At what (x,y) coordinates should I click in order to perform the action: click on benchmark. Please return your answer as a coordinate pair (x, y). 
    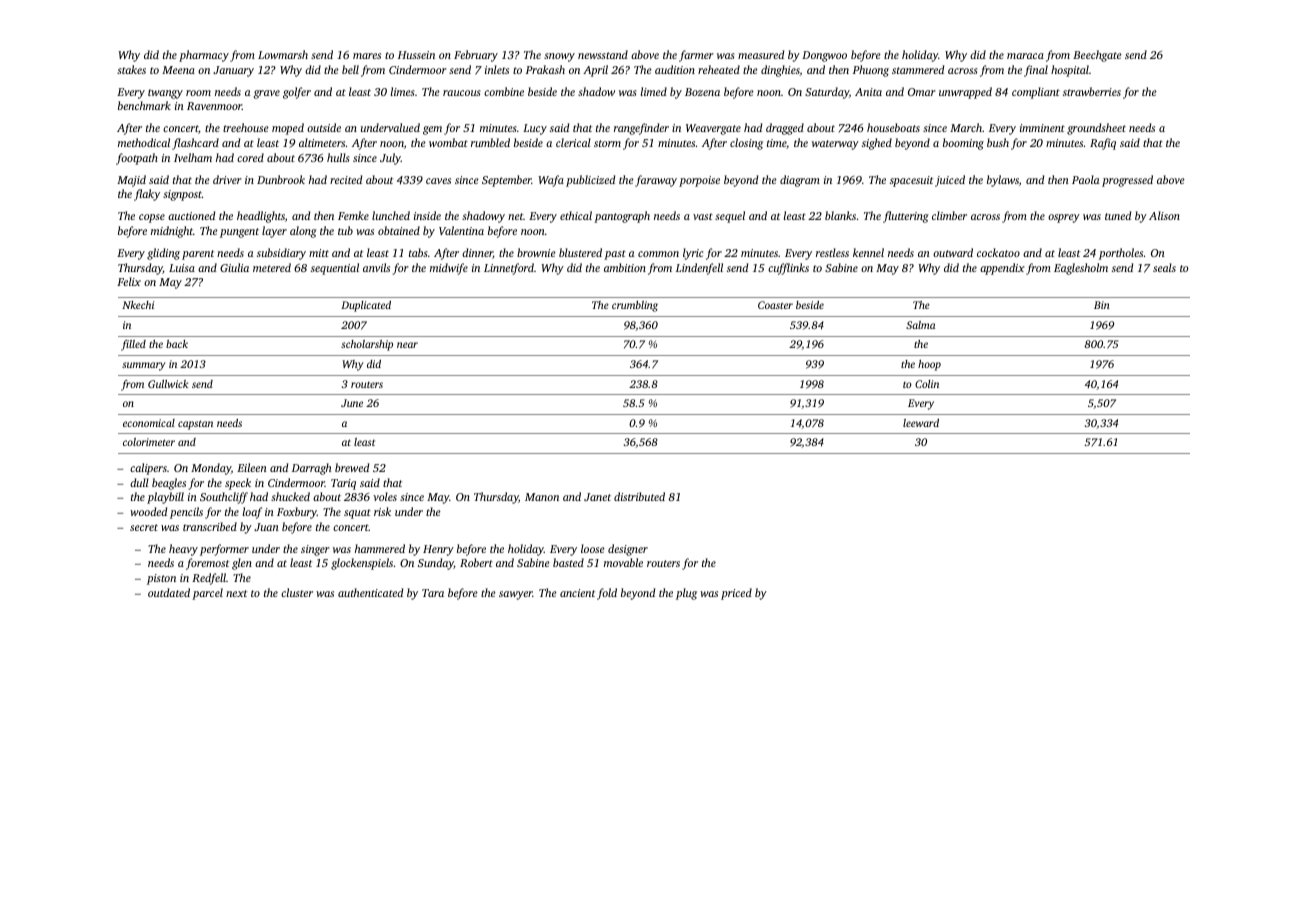
    Looking at the image, I should click on (144, 105).
